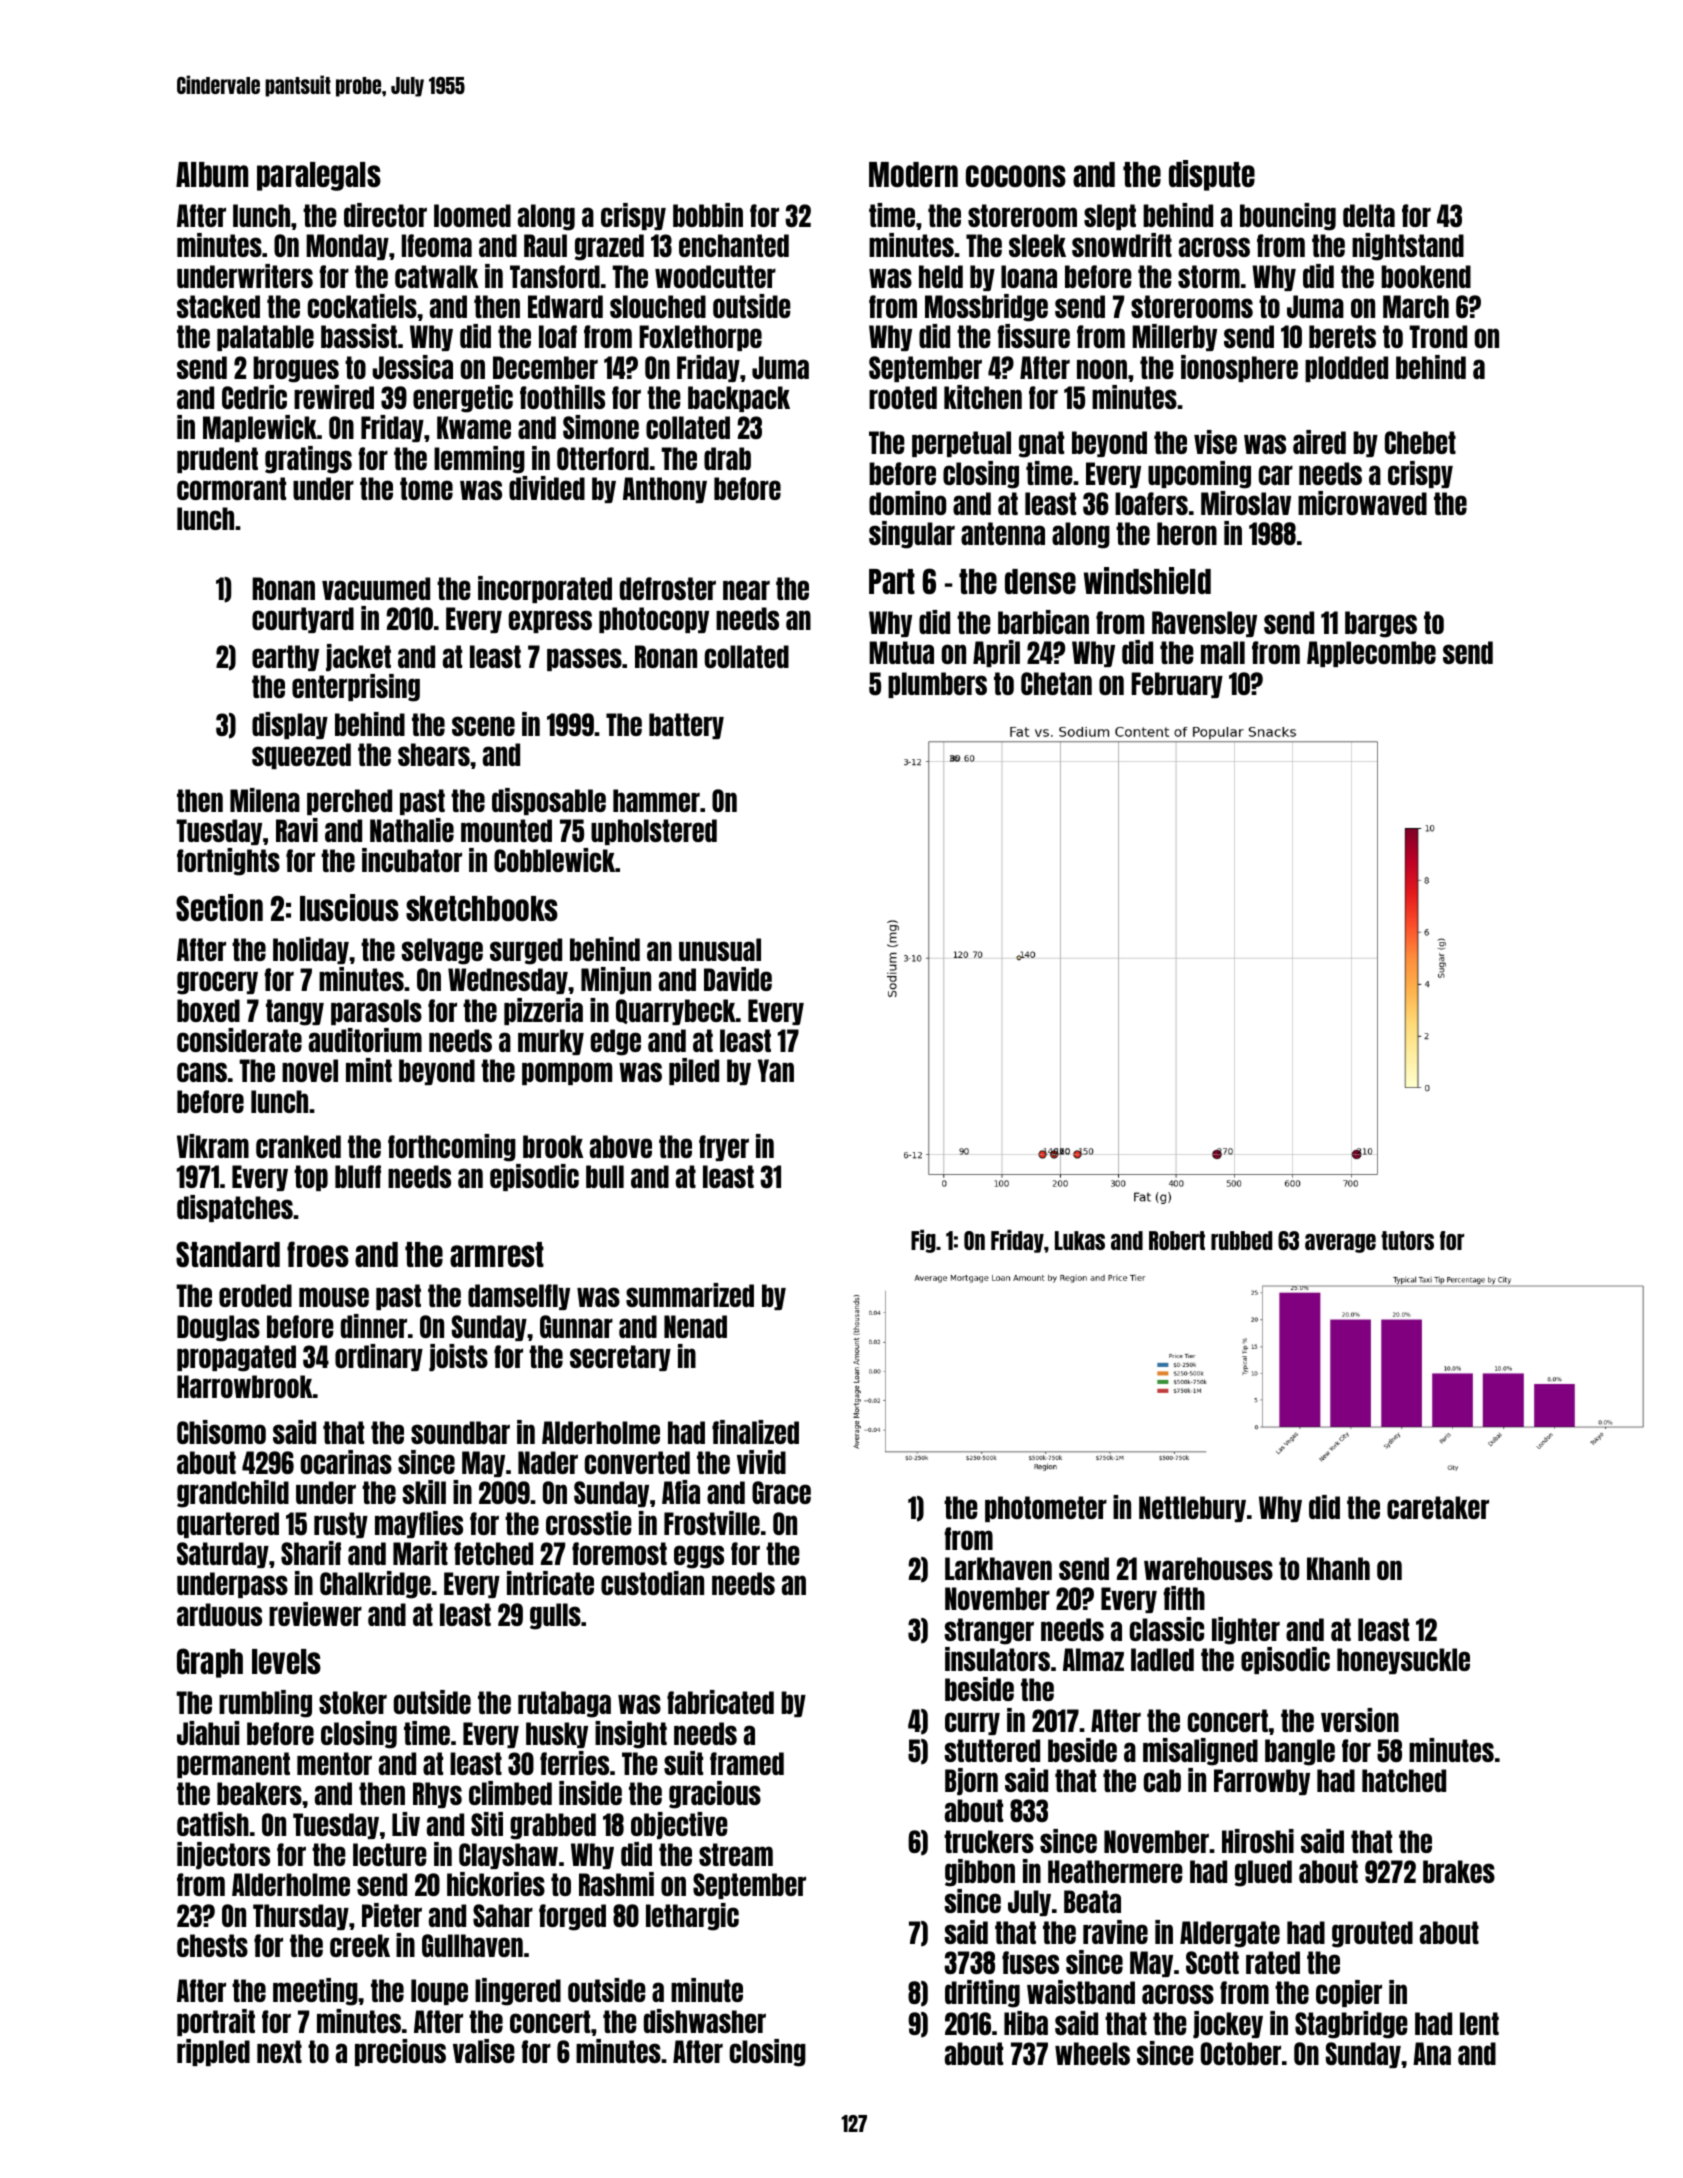  I want to click on copier, so click(1349, 1993).
